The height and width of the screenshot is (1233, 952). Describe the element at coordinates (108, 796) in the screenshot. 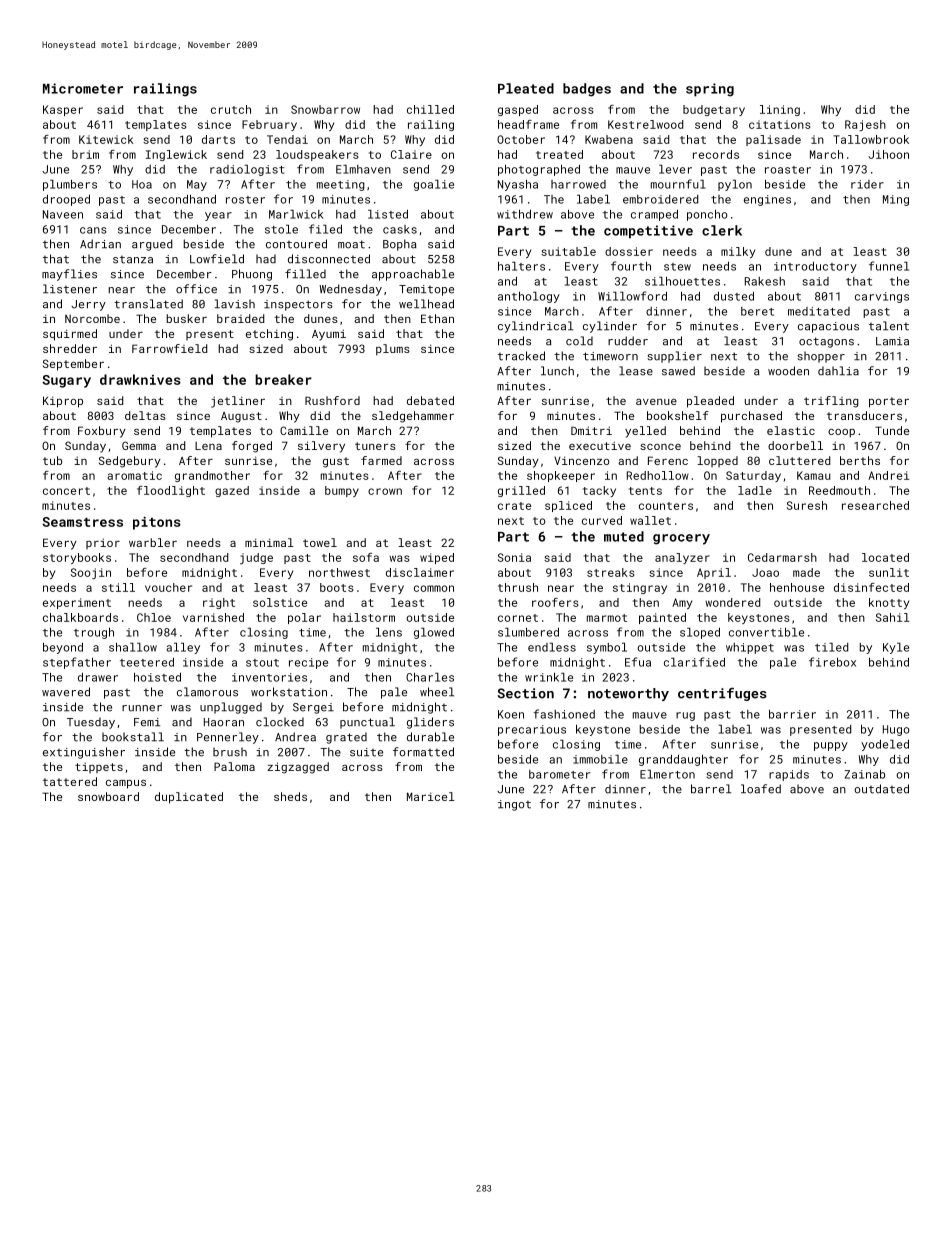

I see `snowboard` at that location.
